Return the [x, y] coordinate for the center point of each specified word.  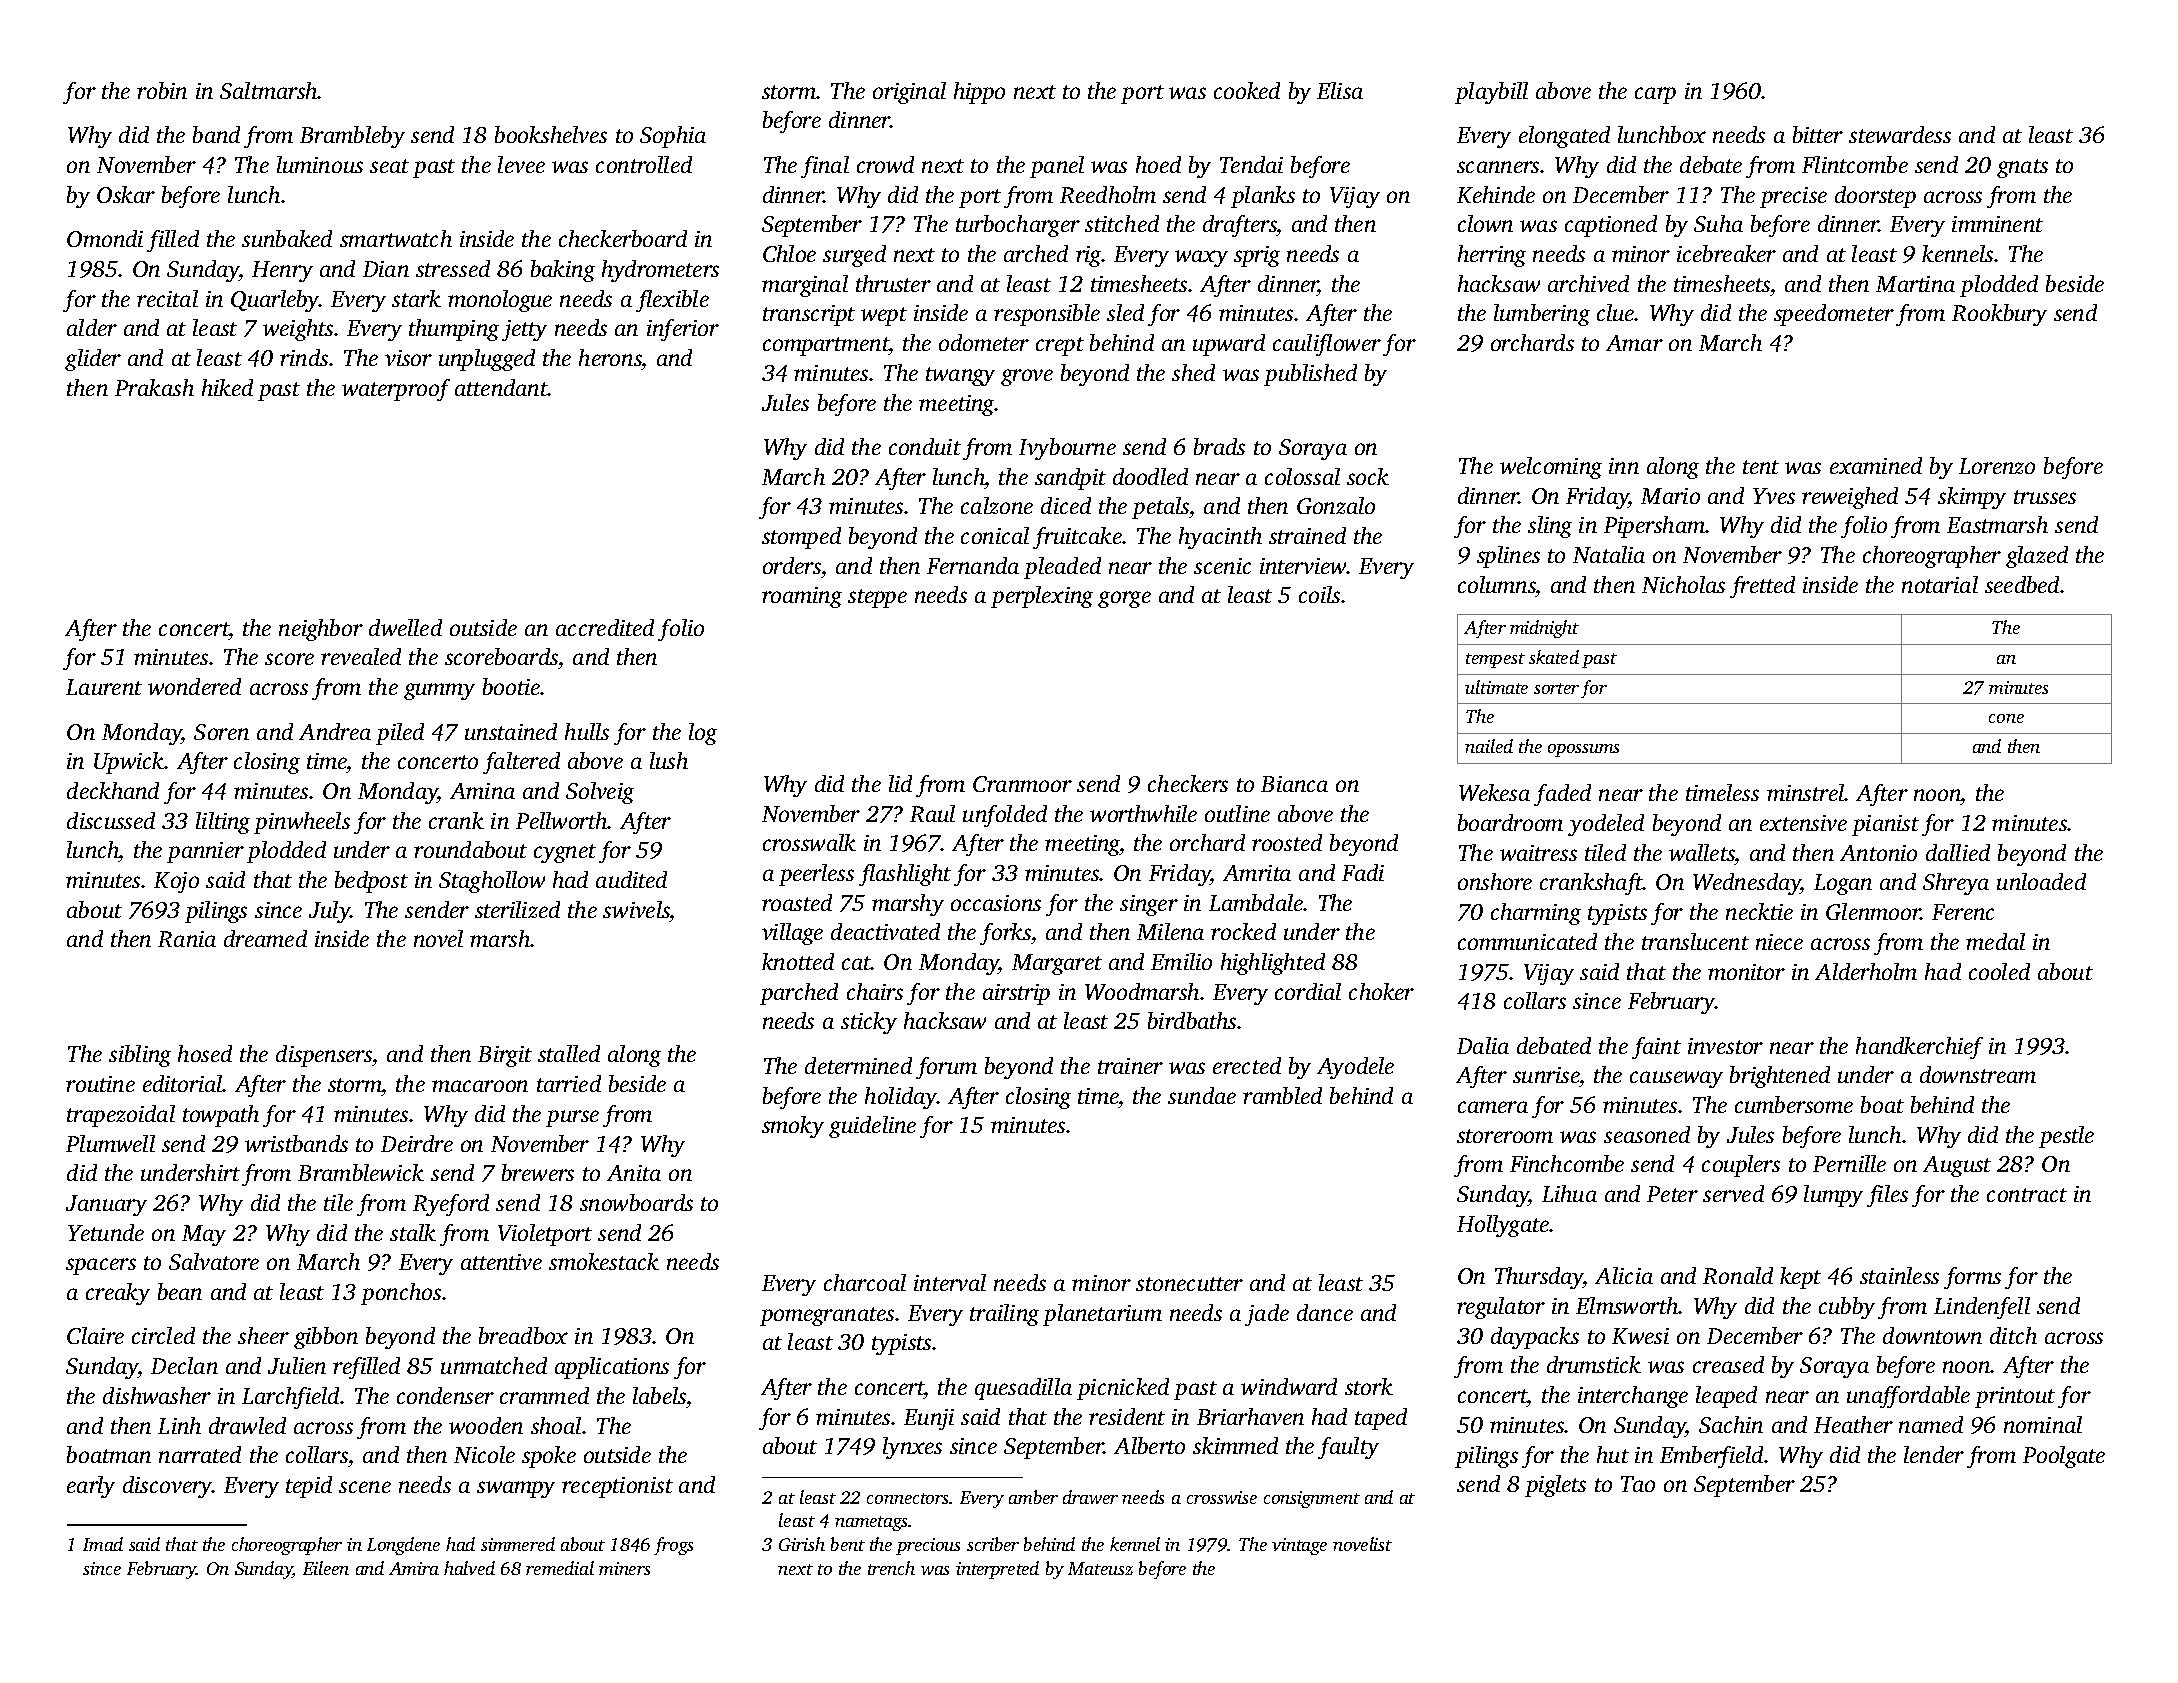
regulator [1501, 1308]
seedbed [2022, 584]
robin [162, 90]
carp [1655, 95]
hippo [979, 93]
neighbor [321, 630]
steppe [877, 598]
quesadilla [1023, 1389]
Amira [414, 1568]
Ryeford [451, 1205]
